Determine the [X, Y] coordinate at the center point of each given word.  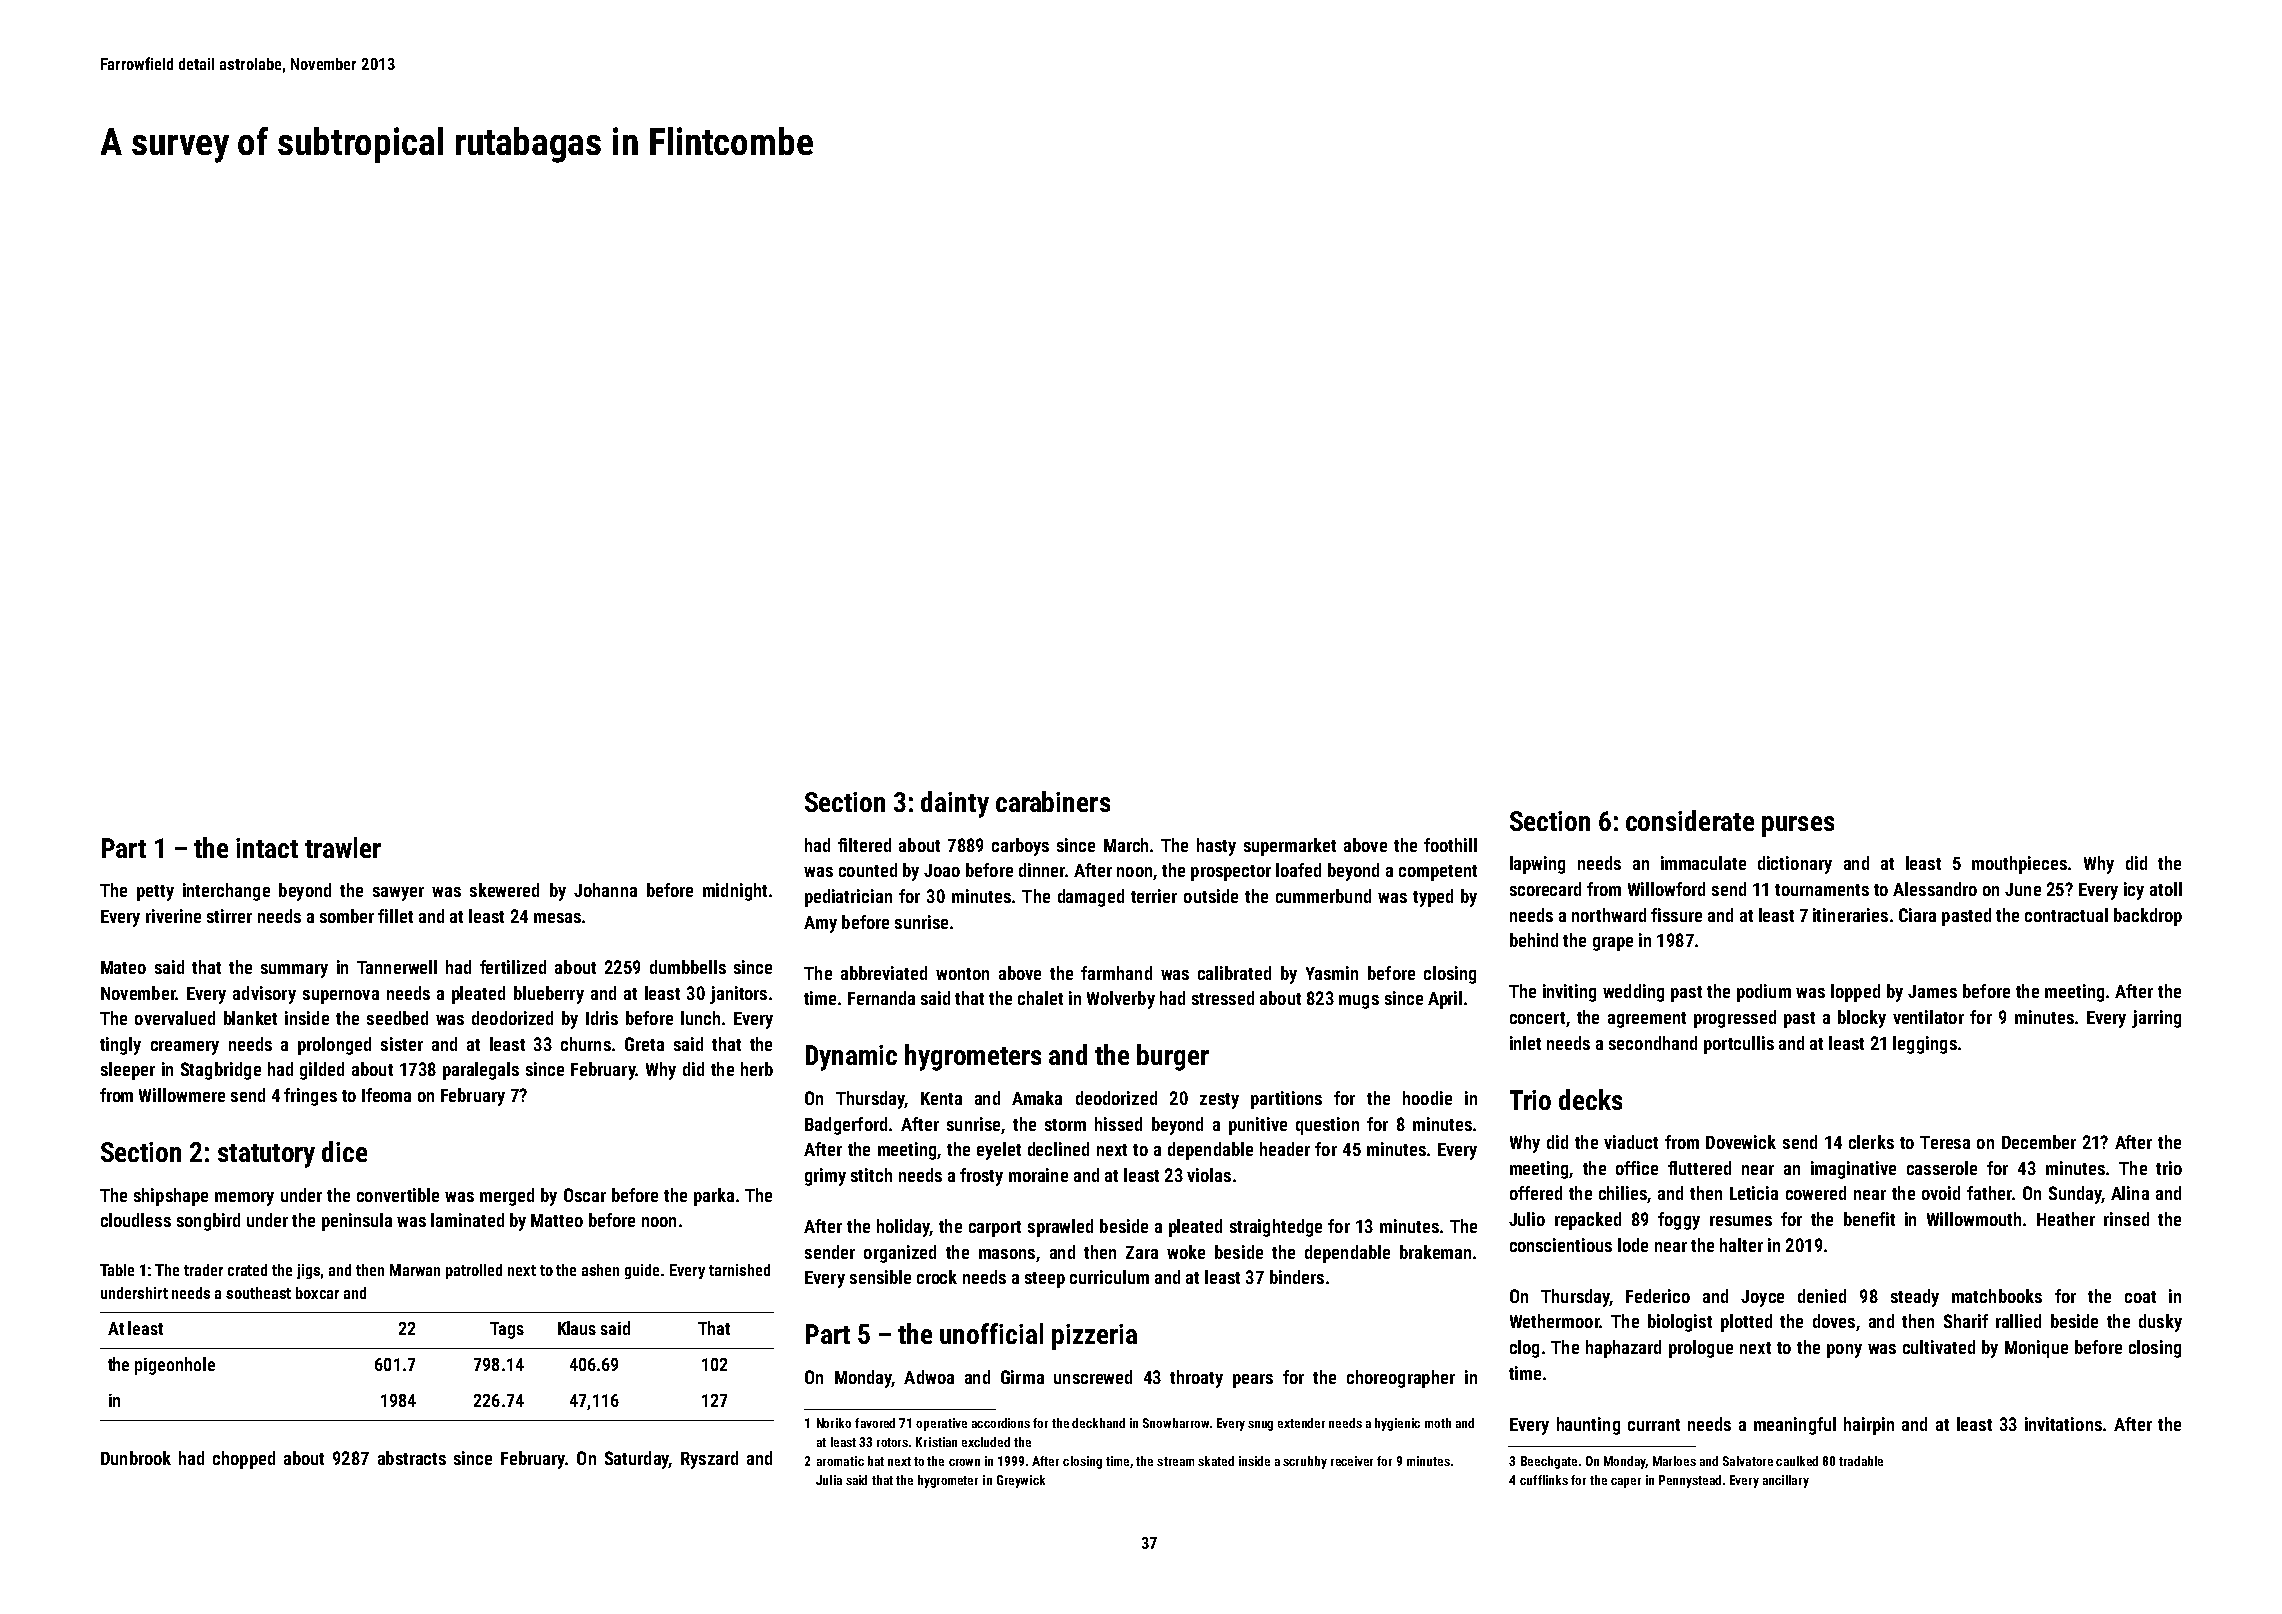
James [1932, 991]
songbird [208, 1222]
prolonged [334, 1046]
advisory [264, 995]
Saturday [637, 1460]
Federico [1658, 1296]
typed [1433, 898]
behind [1534, 940]
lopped [1855, 993]
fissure [1676, 915]
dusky [2160, 1323]
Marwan [415, 1270]
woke [1186, 1252]
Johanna [605, 890]
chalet [1040, 998]
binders [1297, 1277]
